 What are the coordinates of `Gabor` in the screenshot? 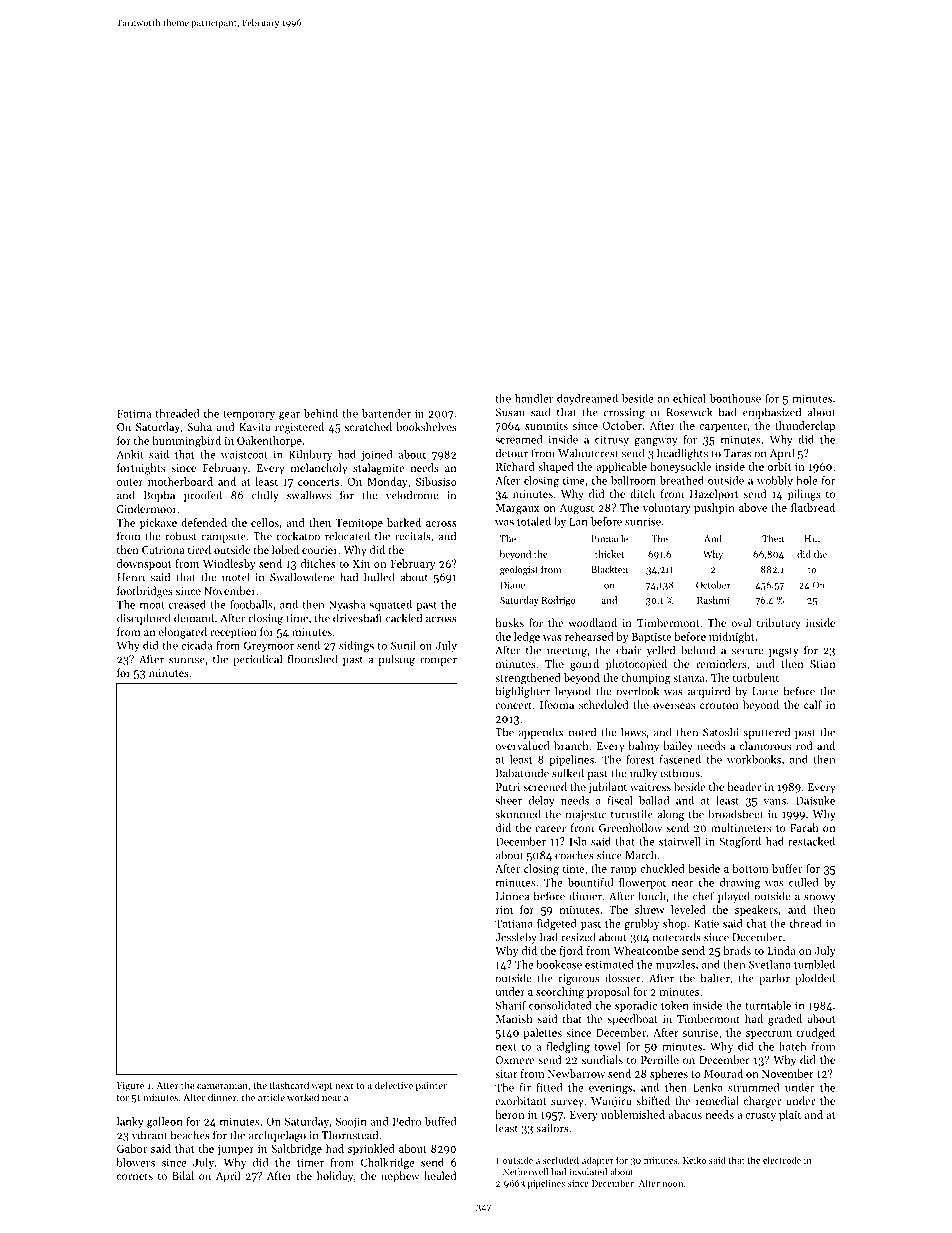 It's located at (132, 1148).
